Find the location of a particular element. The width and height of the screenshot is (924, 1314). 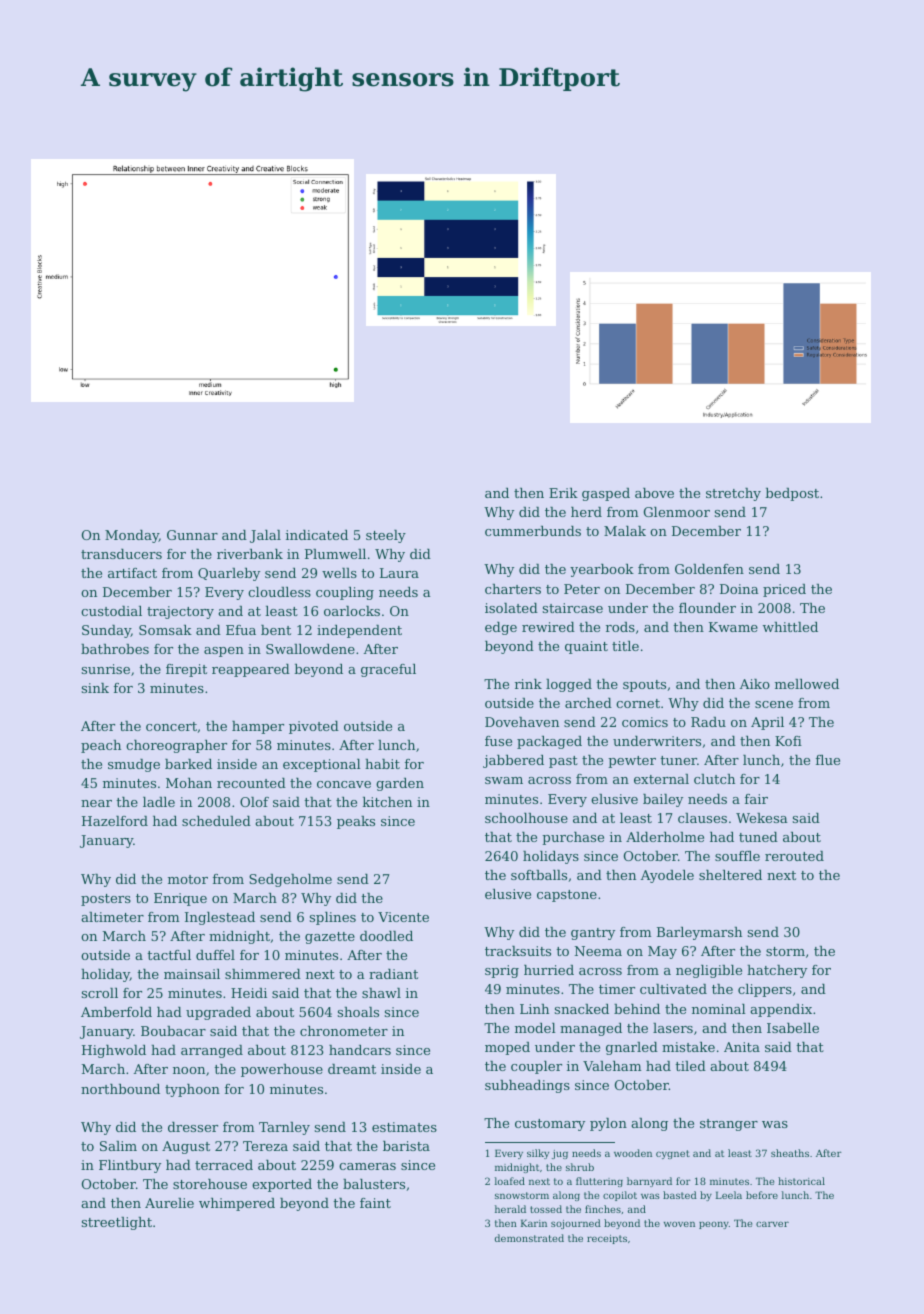

cummerbunds is located at coordinates (533, 531).
